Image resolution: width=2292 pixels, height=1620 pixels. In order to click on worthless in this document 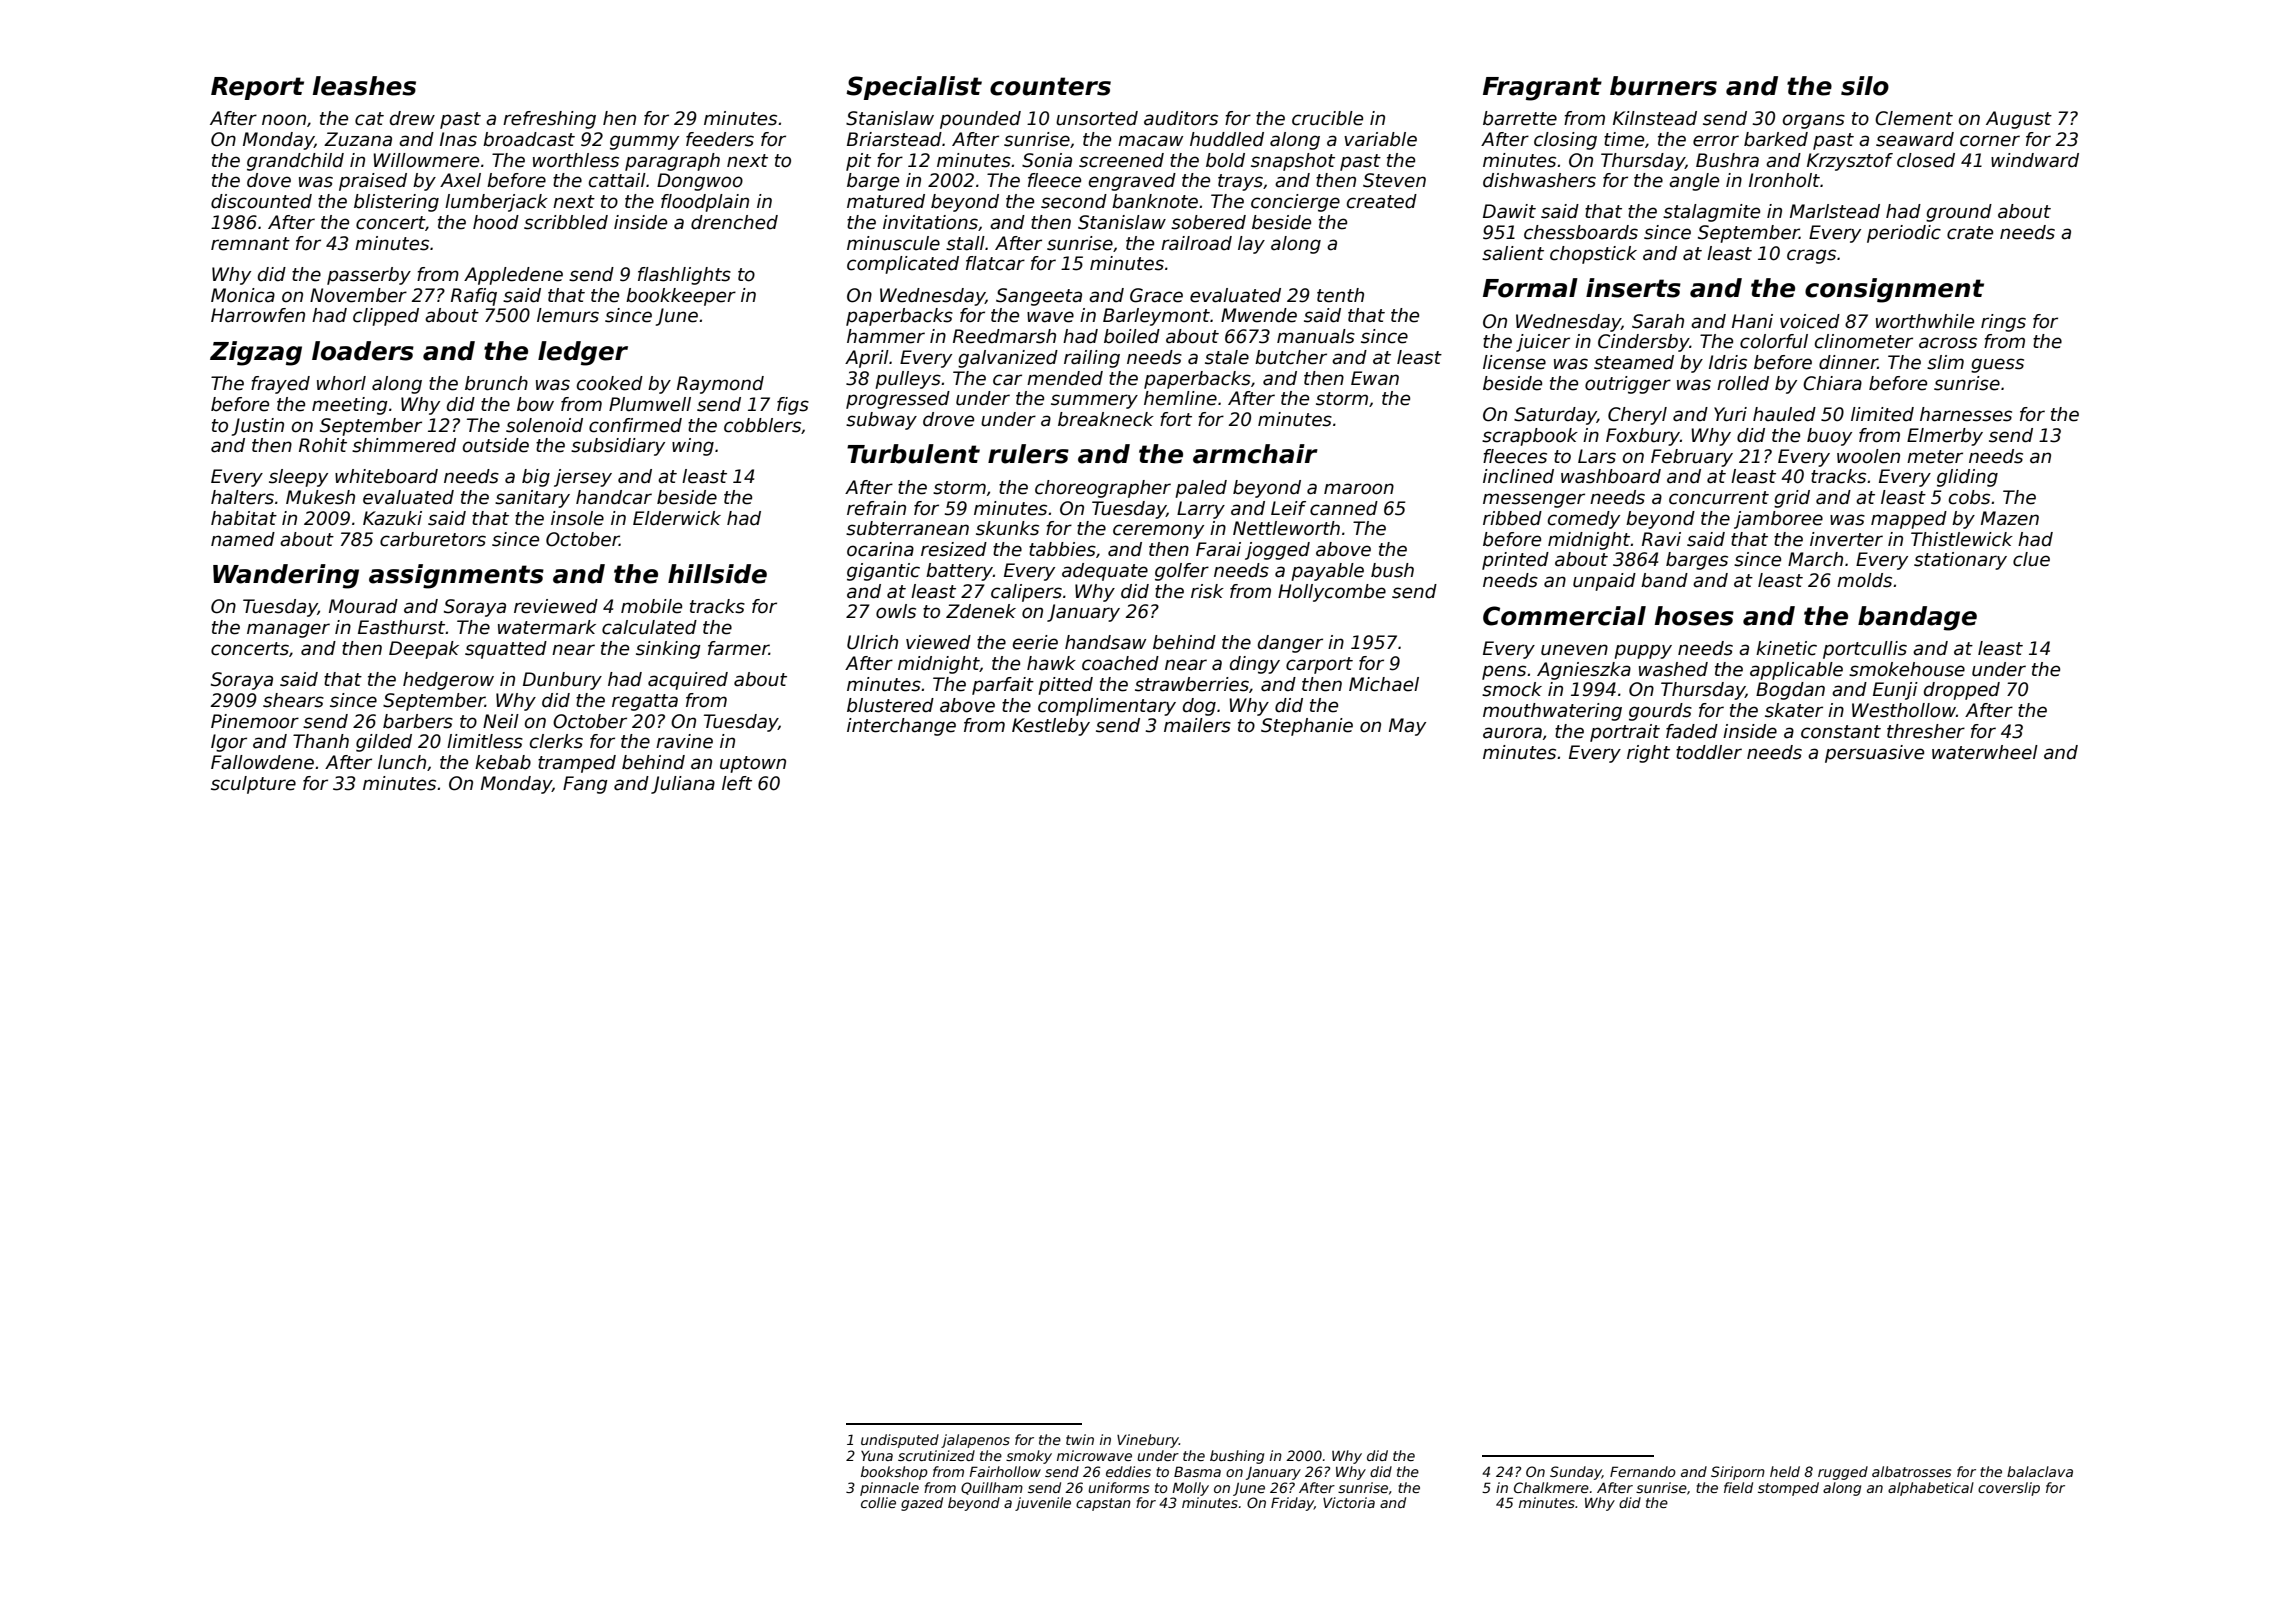, I will do `click(576, 160)`.
